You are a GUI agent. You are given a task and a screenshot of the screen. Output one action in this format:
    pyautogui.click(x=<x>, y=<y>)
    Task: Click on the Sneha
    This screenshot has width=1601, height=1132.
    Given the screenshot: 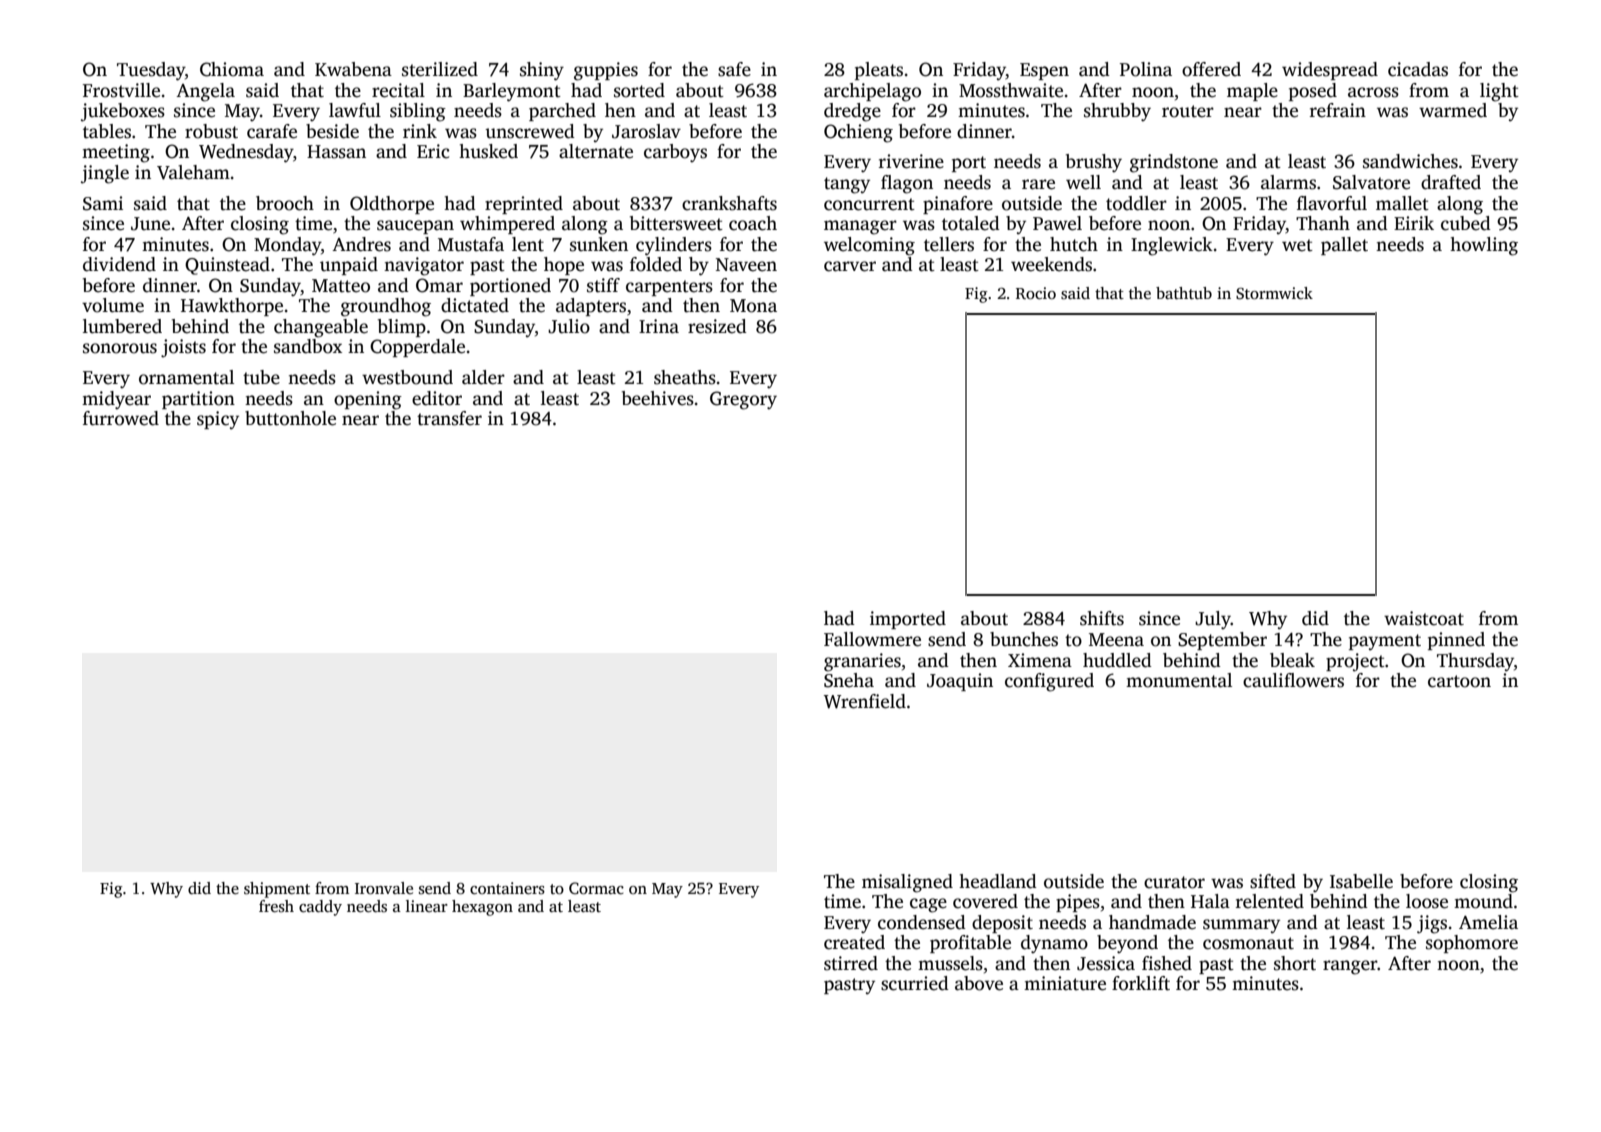 What is the action you would take?
    pyautogui.click(x=849, y=680)
